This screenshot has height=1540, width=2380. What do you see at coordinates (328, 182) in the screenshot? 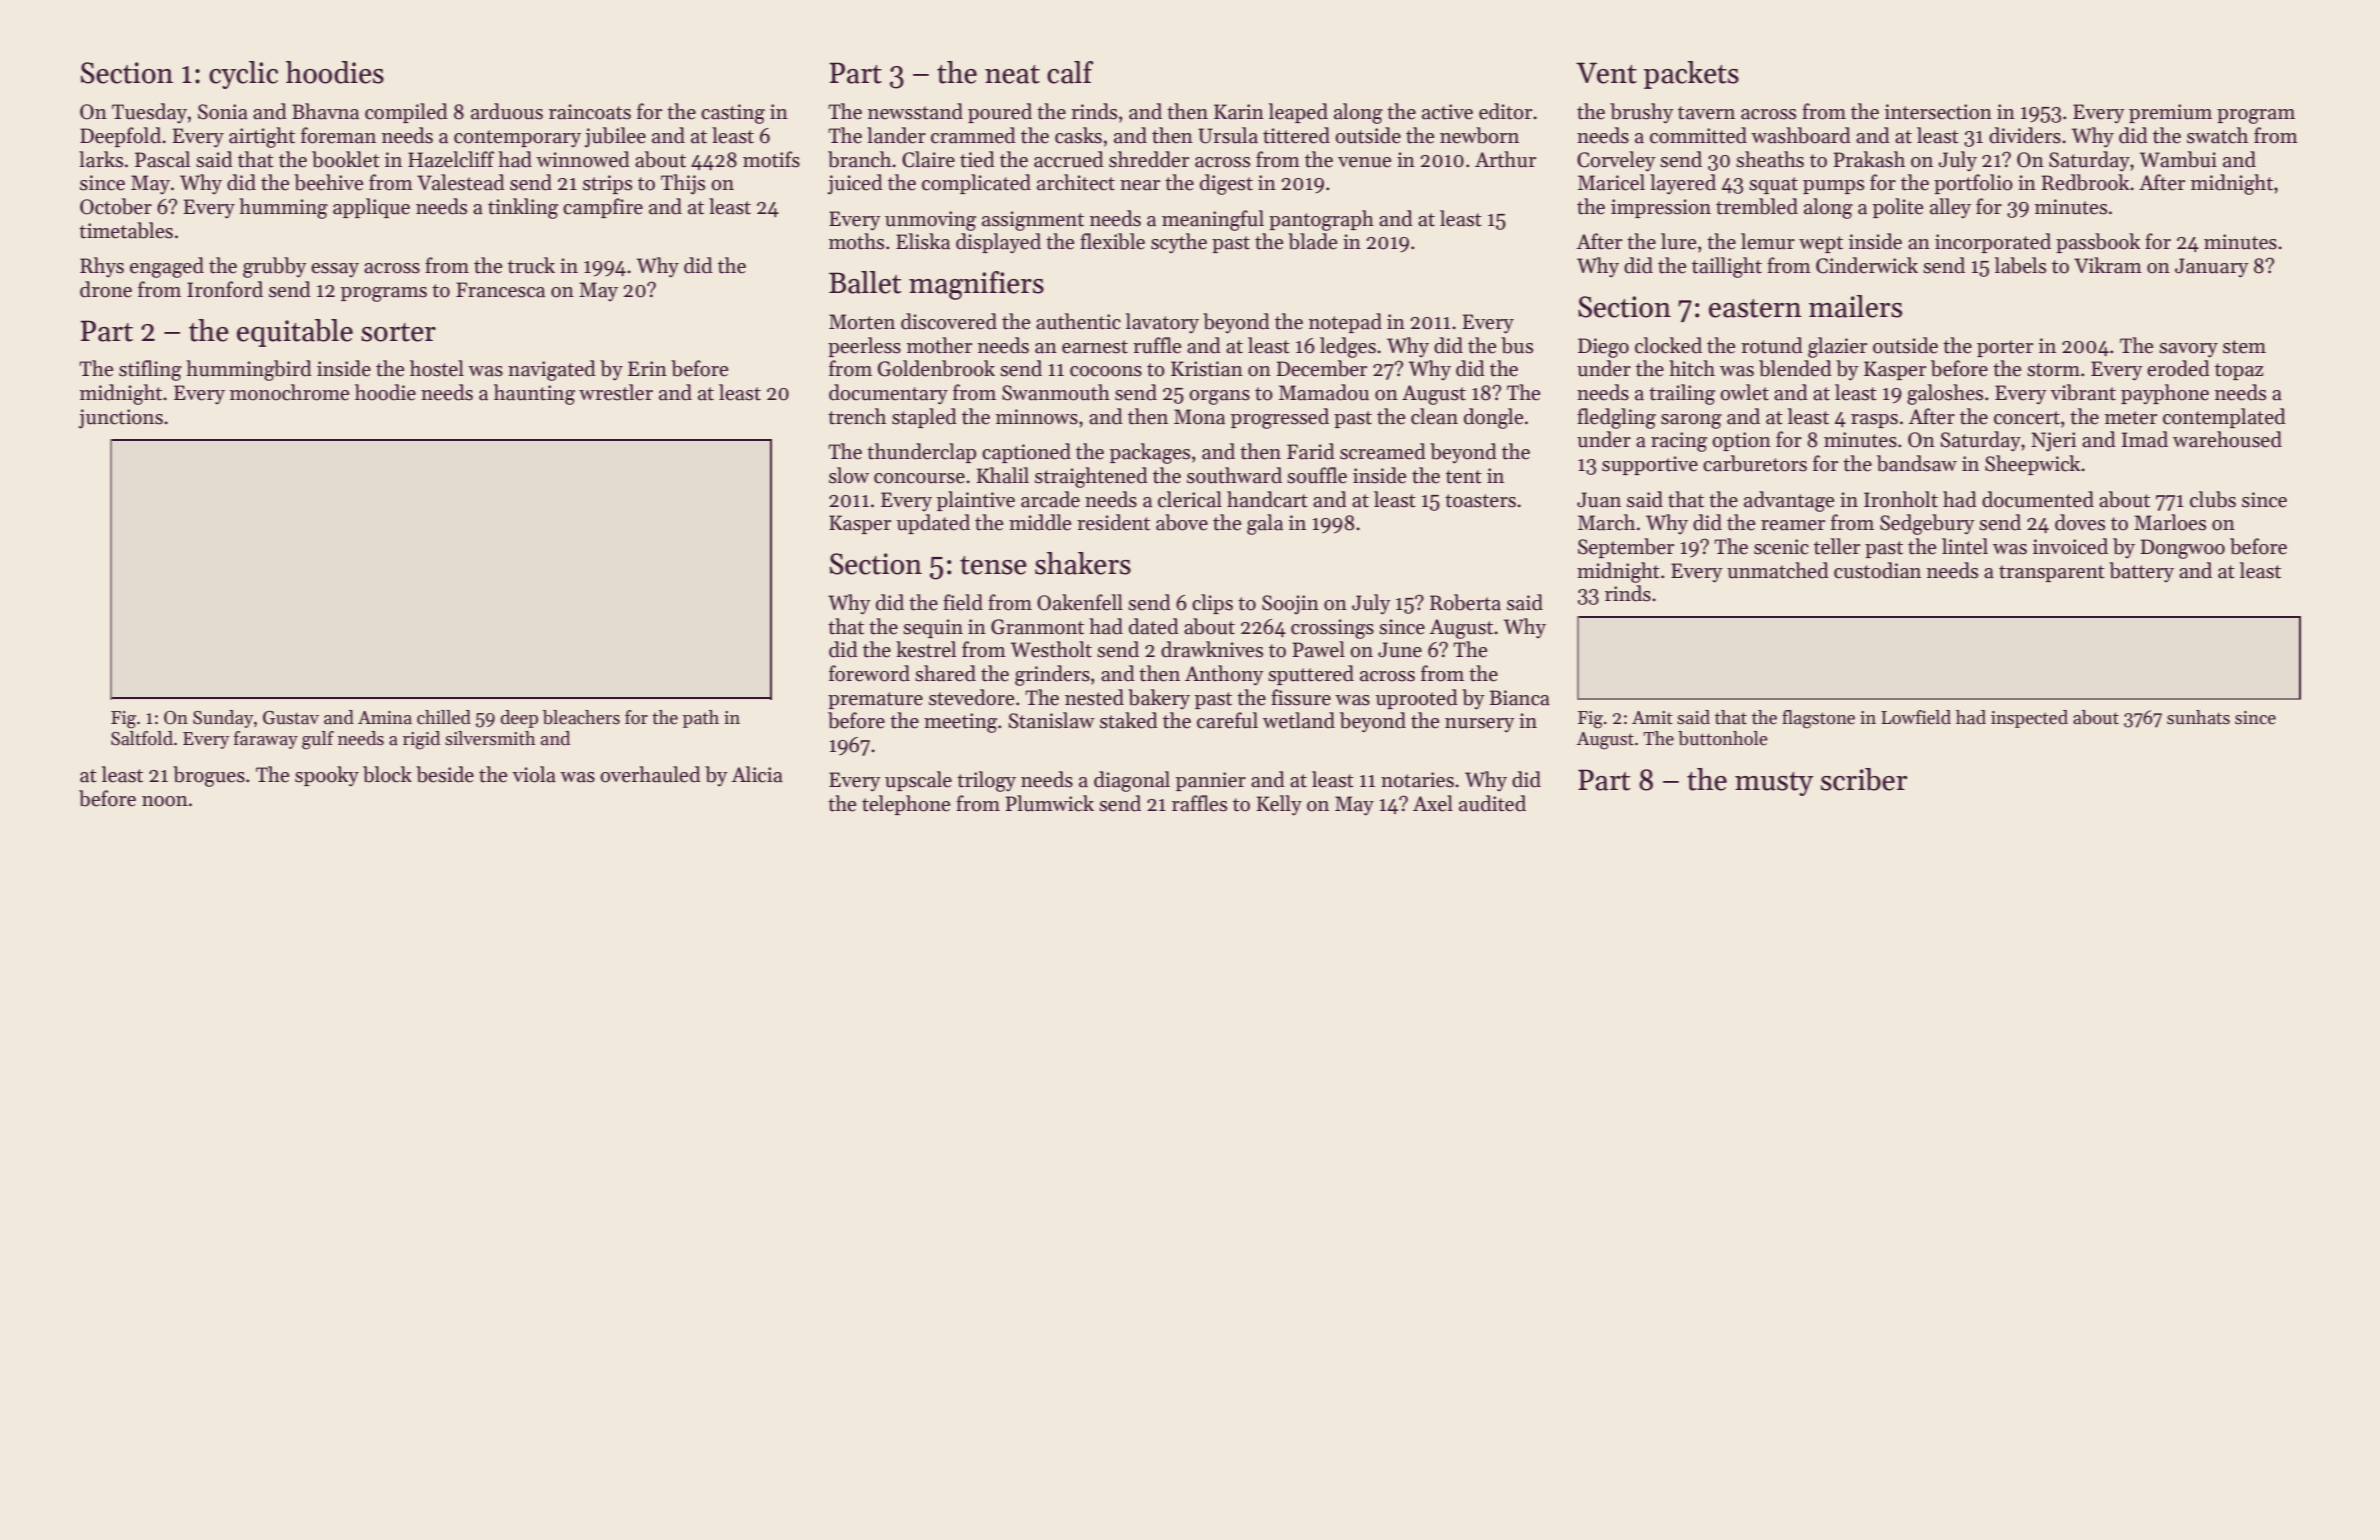
I see `beehive` at bounding box center [328, 182].
